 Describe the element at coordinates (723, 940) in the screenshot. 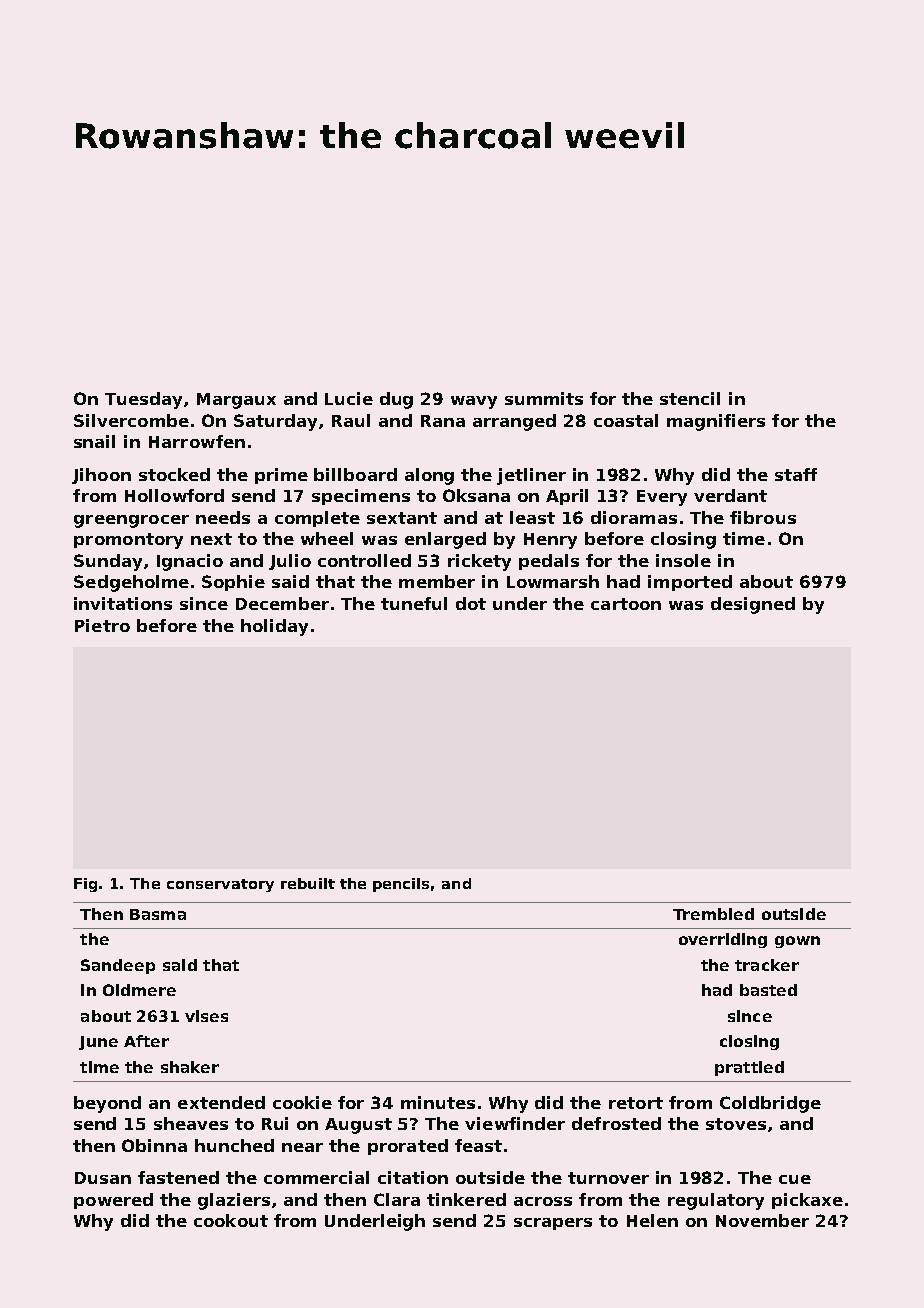

I see `overriding` at that location.
